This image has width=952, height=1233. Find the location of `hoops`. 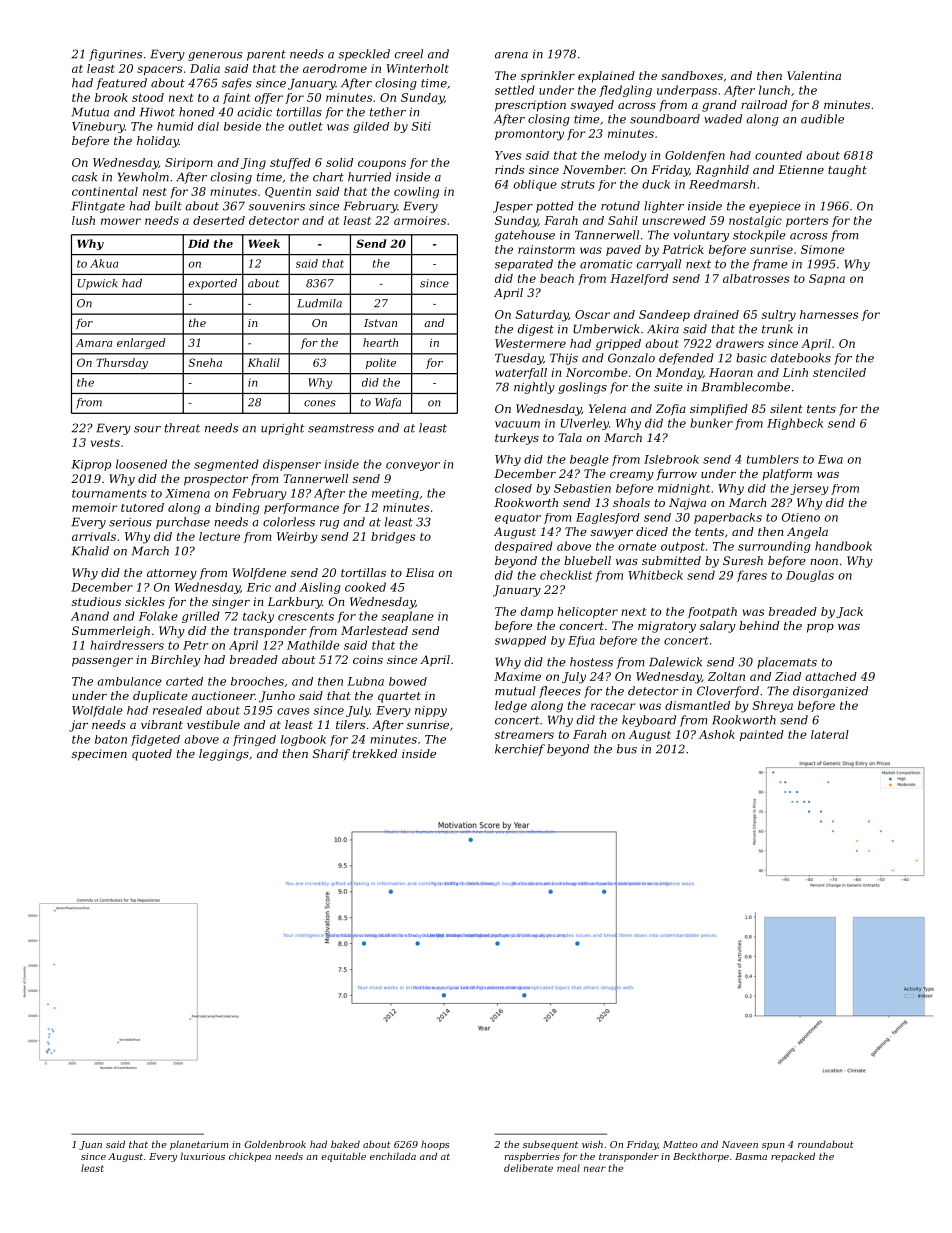

hoops is located at coordinates (435, 1145).
